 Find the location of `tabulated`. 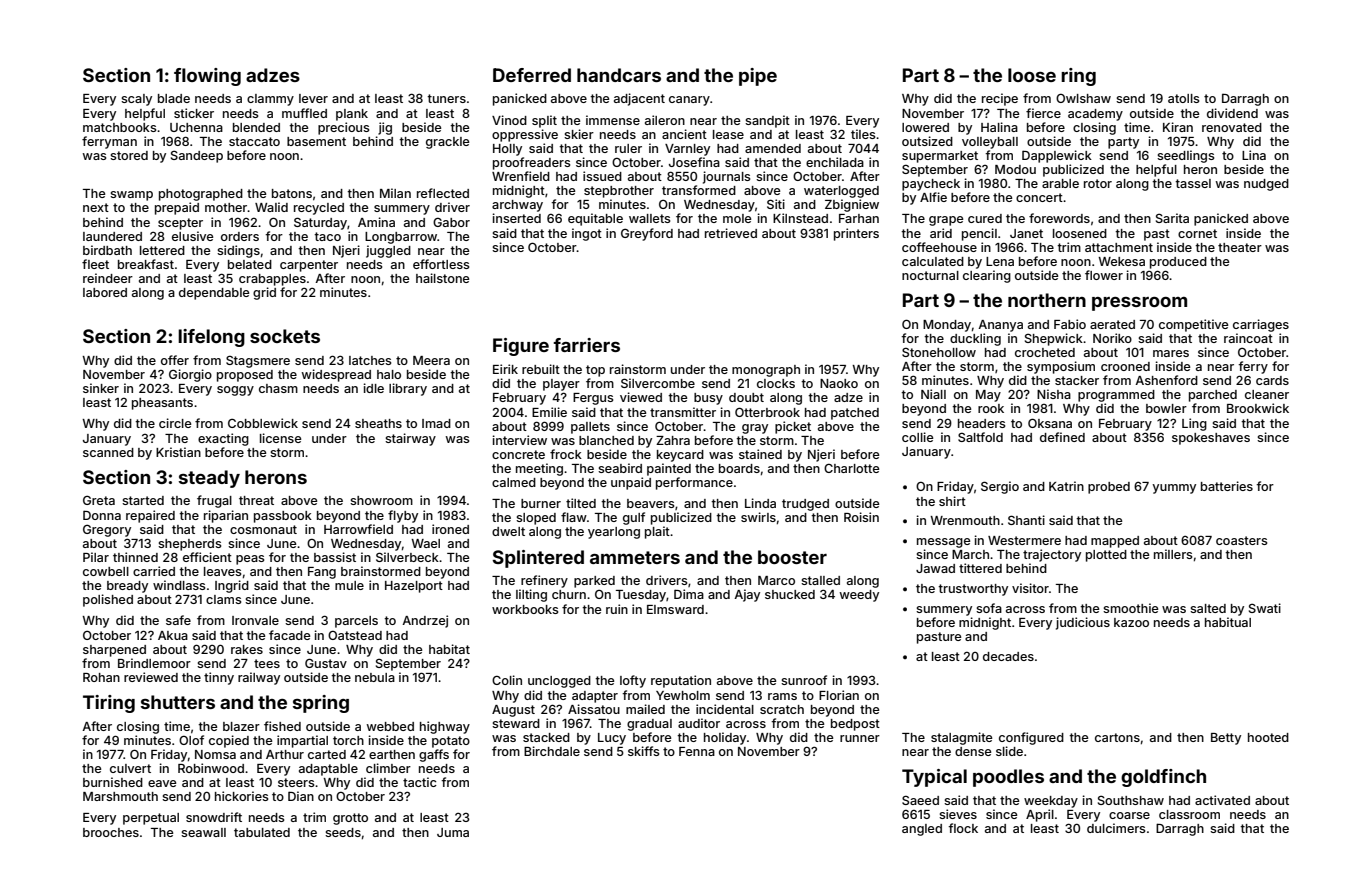

tabulated is located at coordinates (262, 832).
